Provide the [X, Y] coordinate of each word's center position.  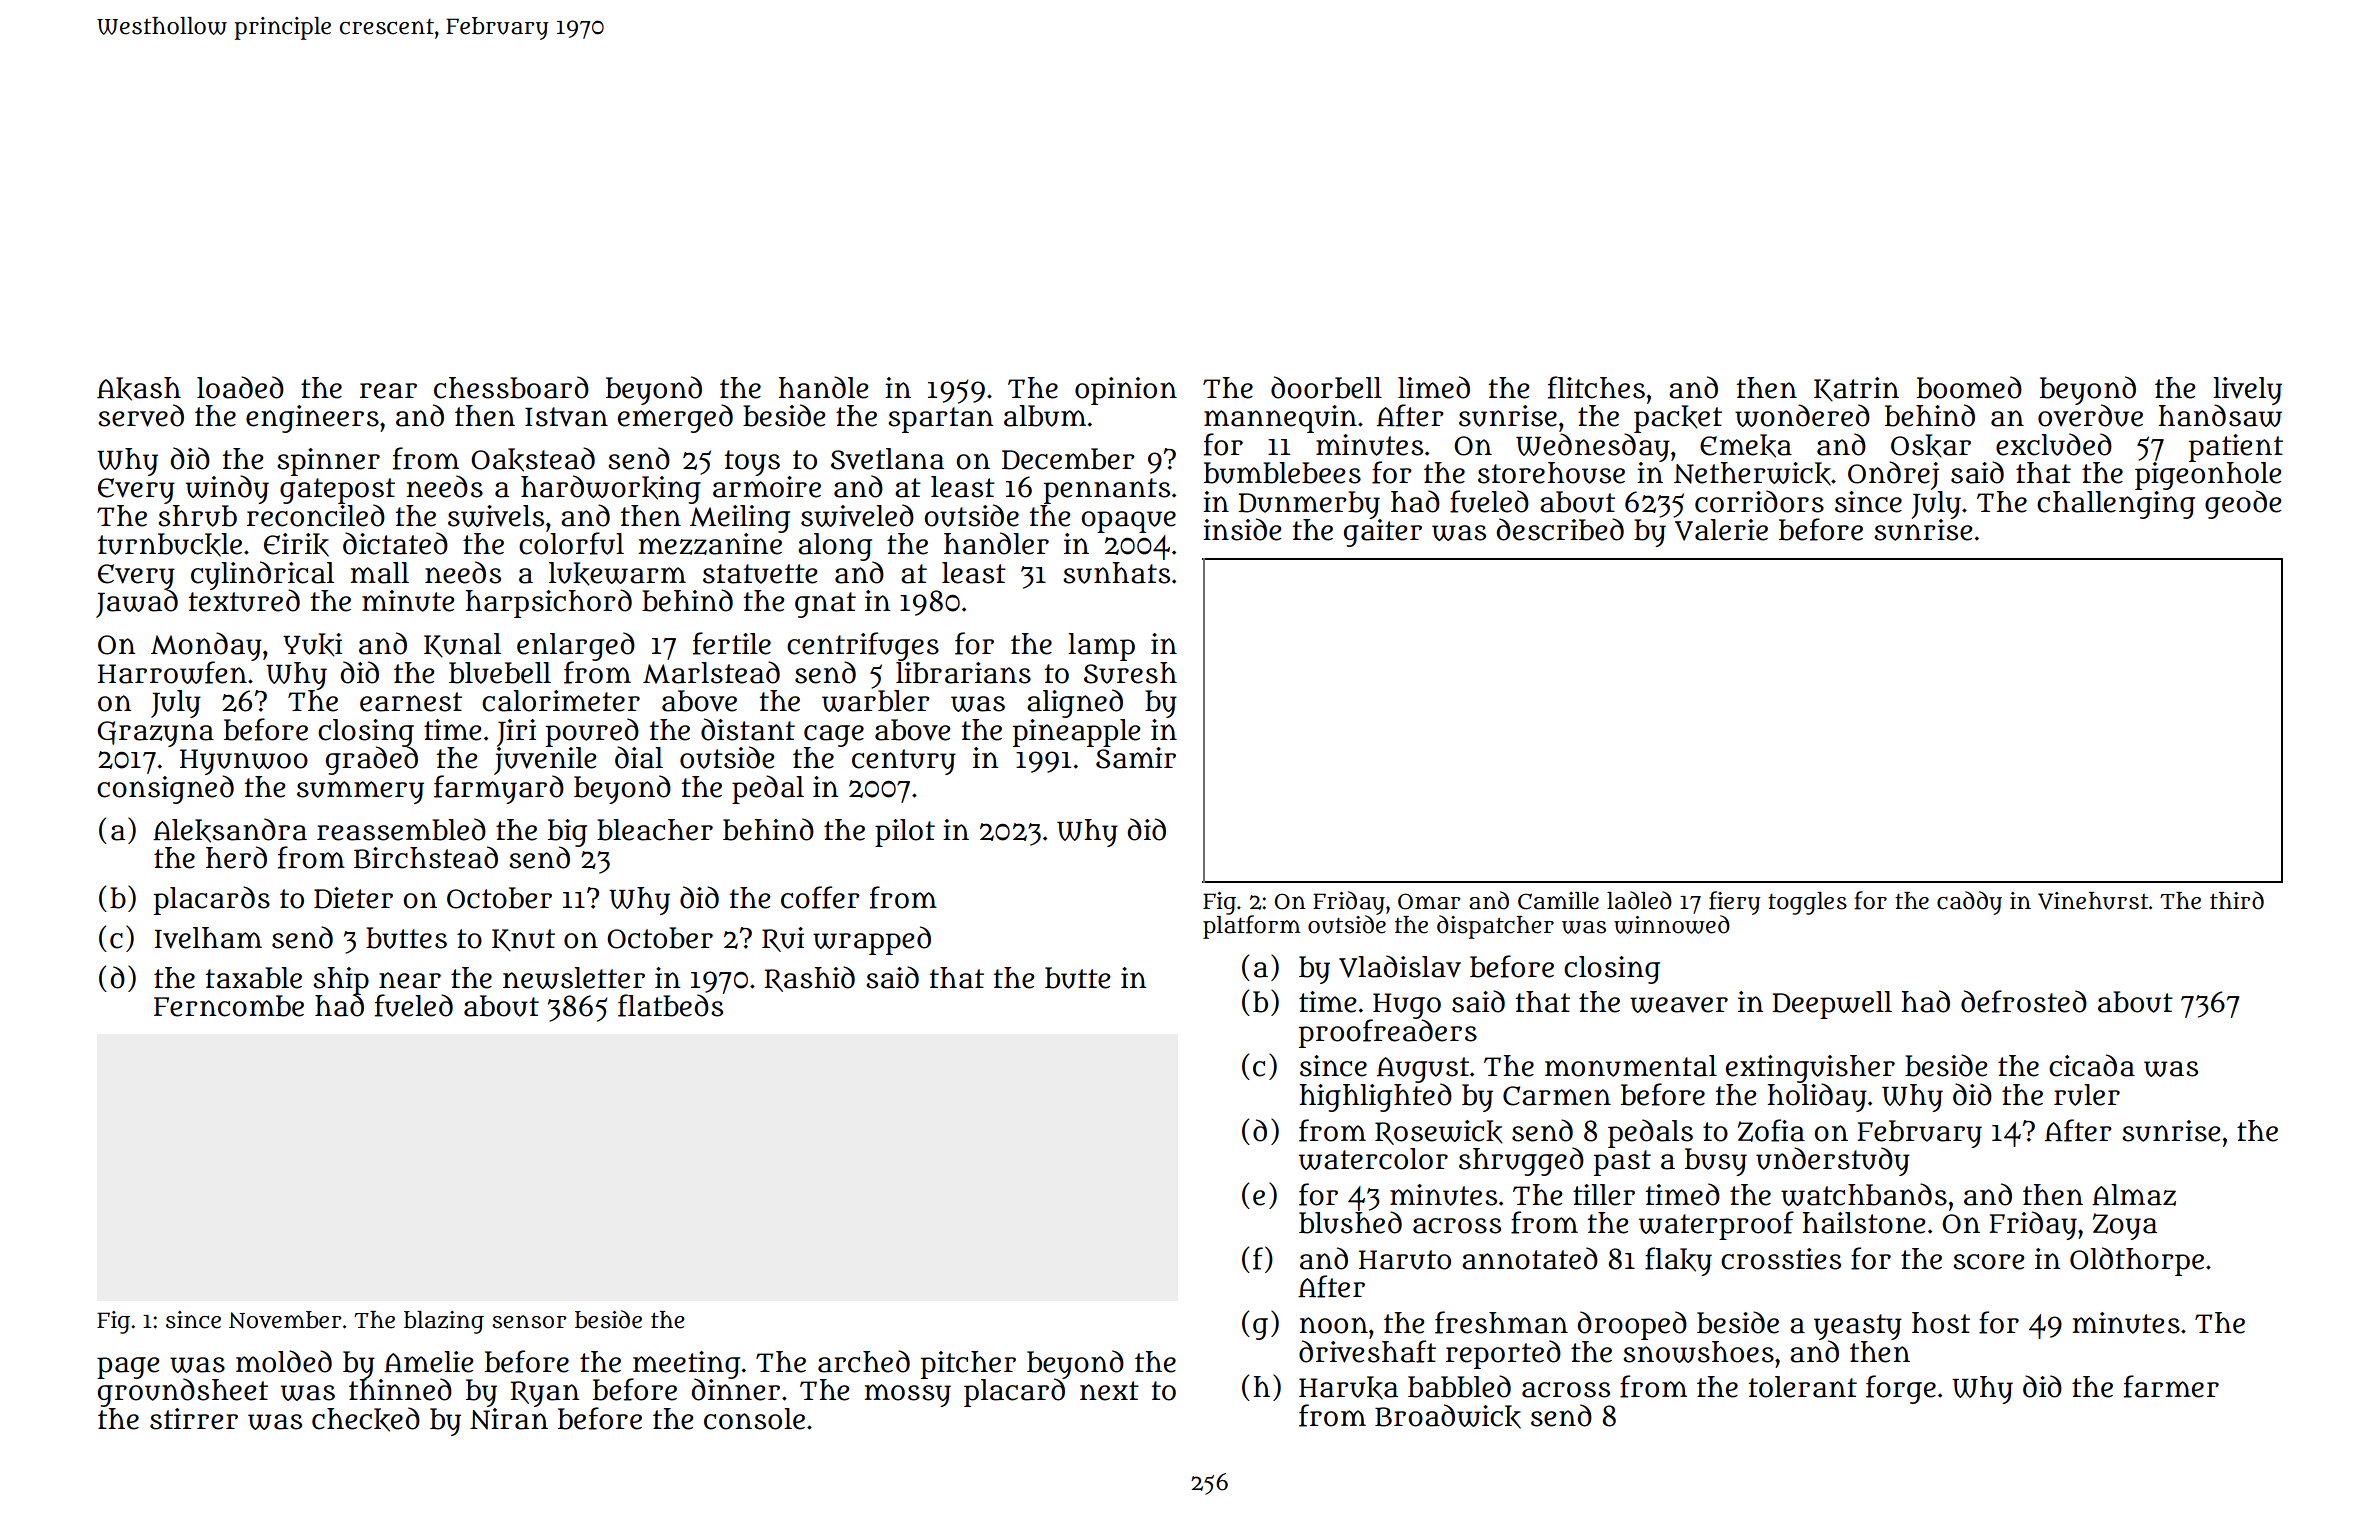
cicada [2092, 1065]
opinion [1126, 391]
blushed [1350, 1222]
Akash [139, 389]
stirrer [194, 1419]
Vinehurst [2093, 901]
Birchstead [426, 857]
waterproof [1716, 1225]
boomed [1969, 387]
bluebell [500, 673]
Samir [1136, 758]
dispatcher [1495, 927]
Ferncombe [229, 1006]
